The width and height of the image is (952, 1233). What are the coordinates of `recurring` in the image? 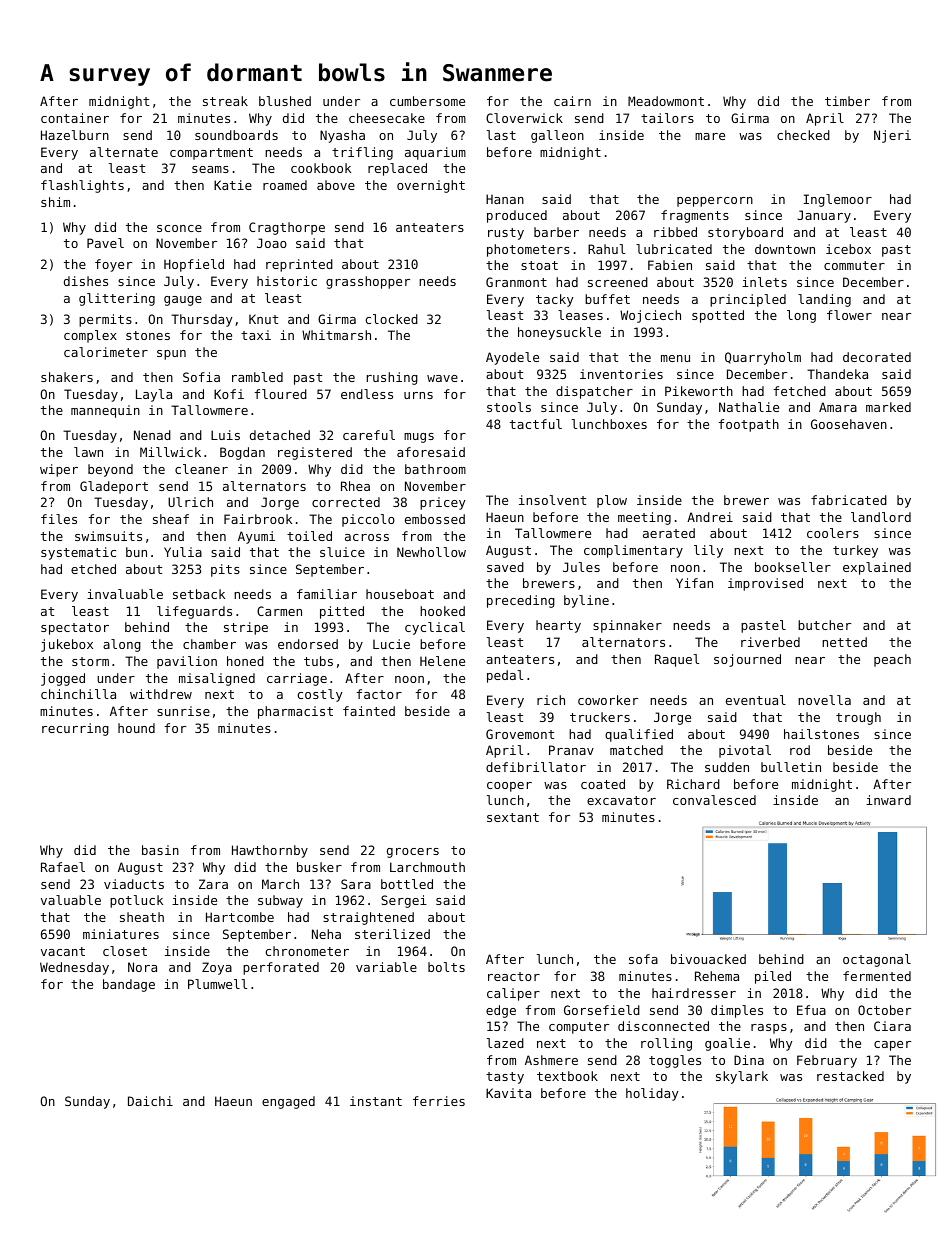 It's located at (75, 729).
